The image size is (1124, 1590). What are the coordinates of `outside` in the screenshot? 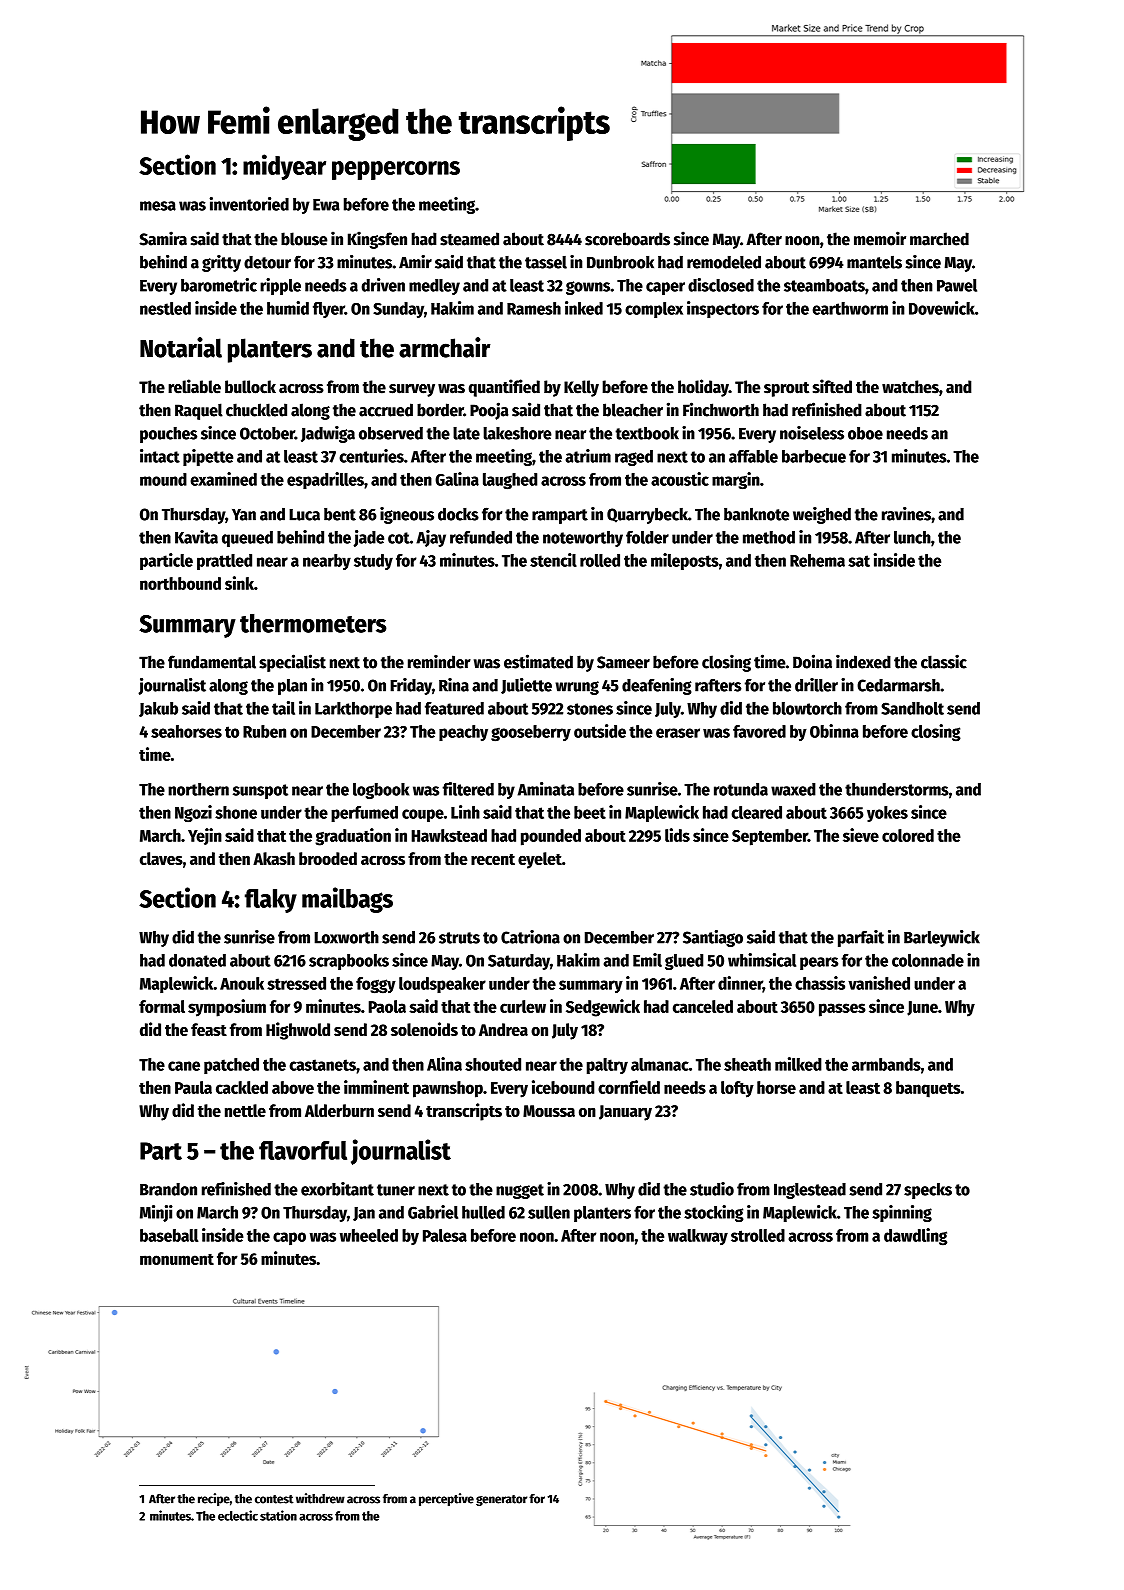 It's located at (600, 731).
